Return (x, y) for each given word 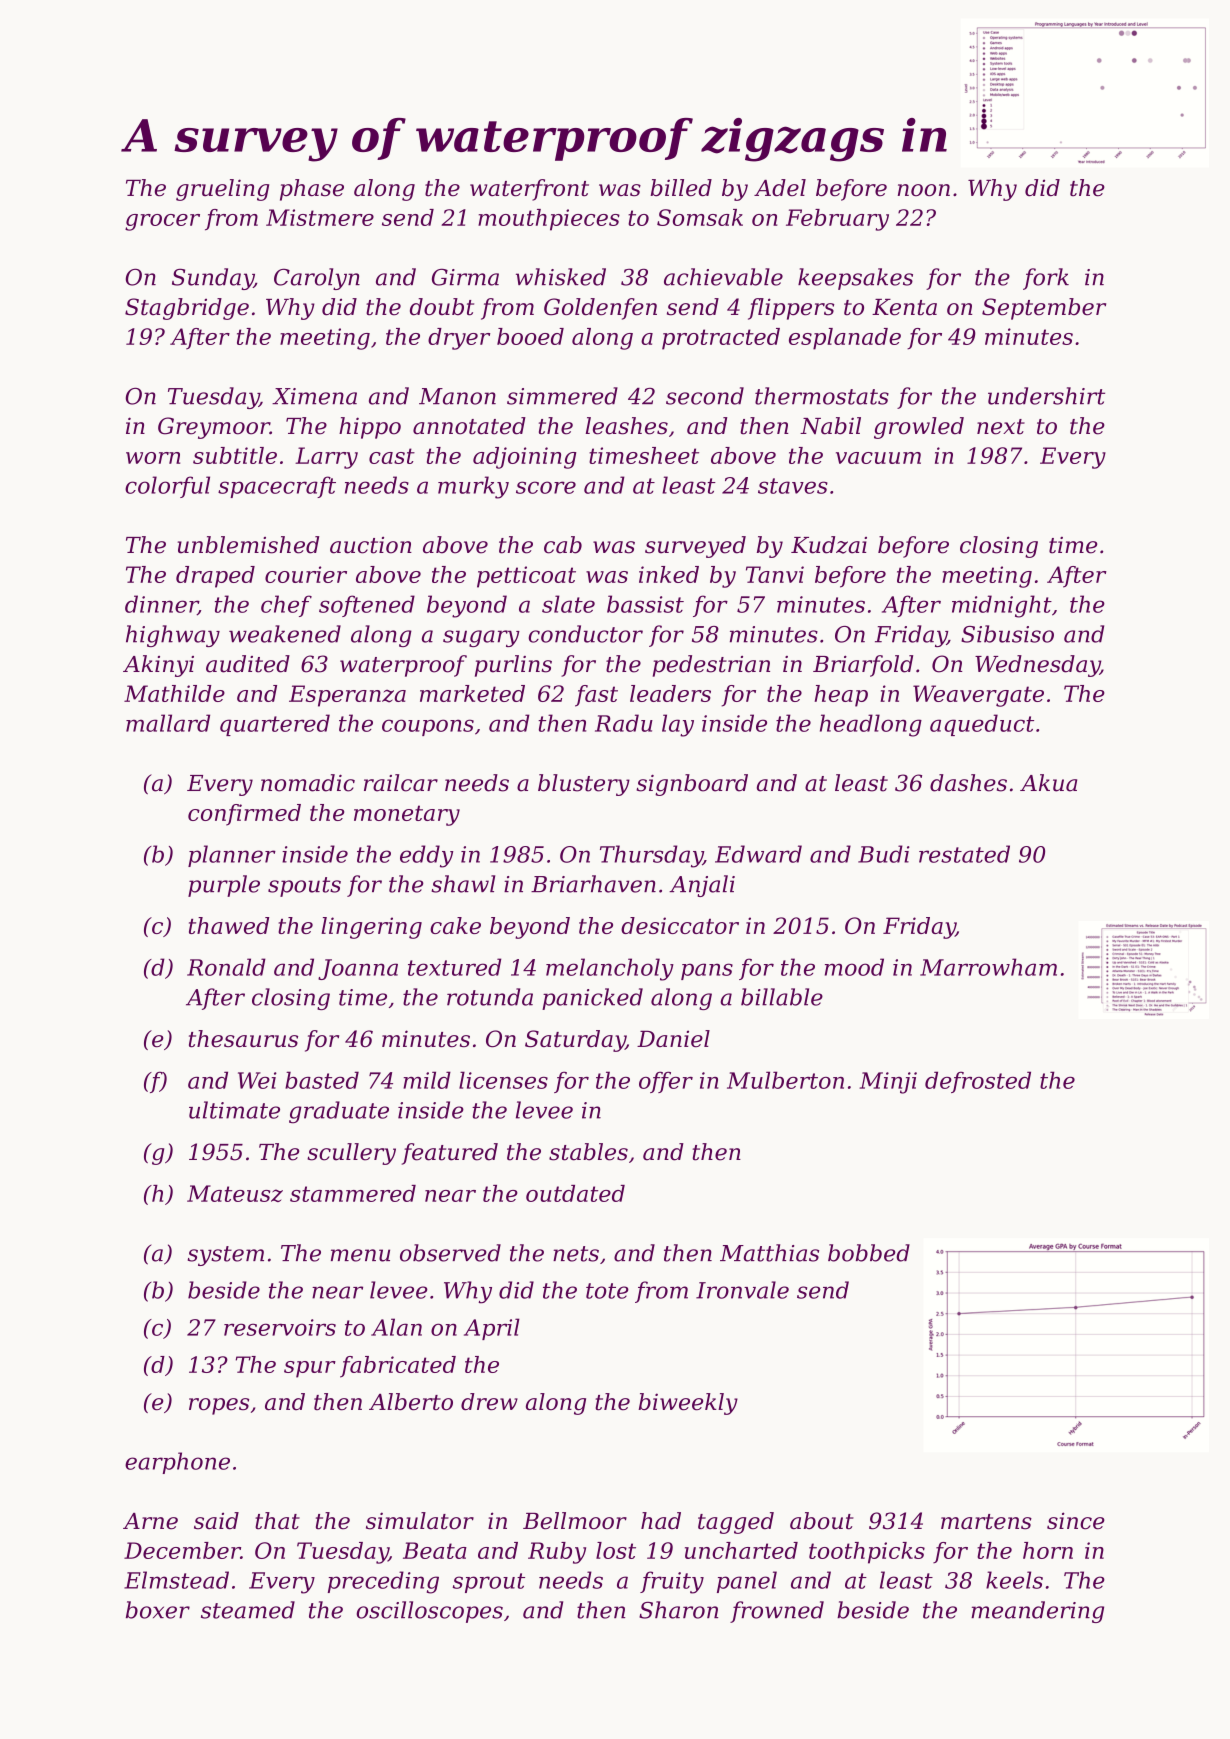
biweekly (688, 1404)
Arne (150, 1521)
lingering (371, 928)
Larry (326, 458)
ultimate (234, 1110)
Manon (457, 396)
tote (607, 1291)
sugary (481, 638)
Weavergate (978, 696)
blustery (584, 785)
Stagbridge (187, 309)
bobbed (869, 1253)
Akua (1048, 783)
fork (1046, 279)
